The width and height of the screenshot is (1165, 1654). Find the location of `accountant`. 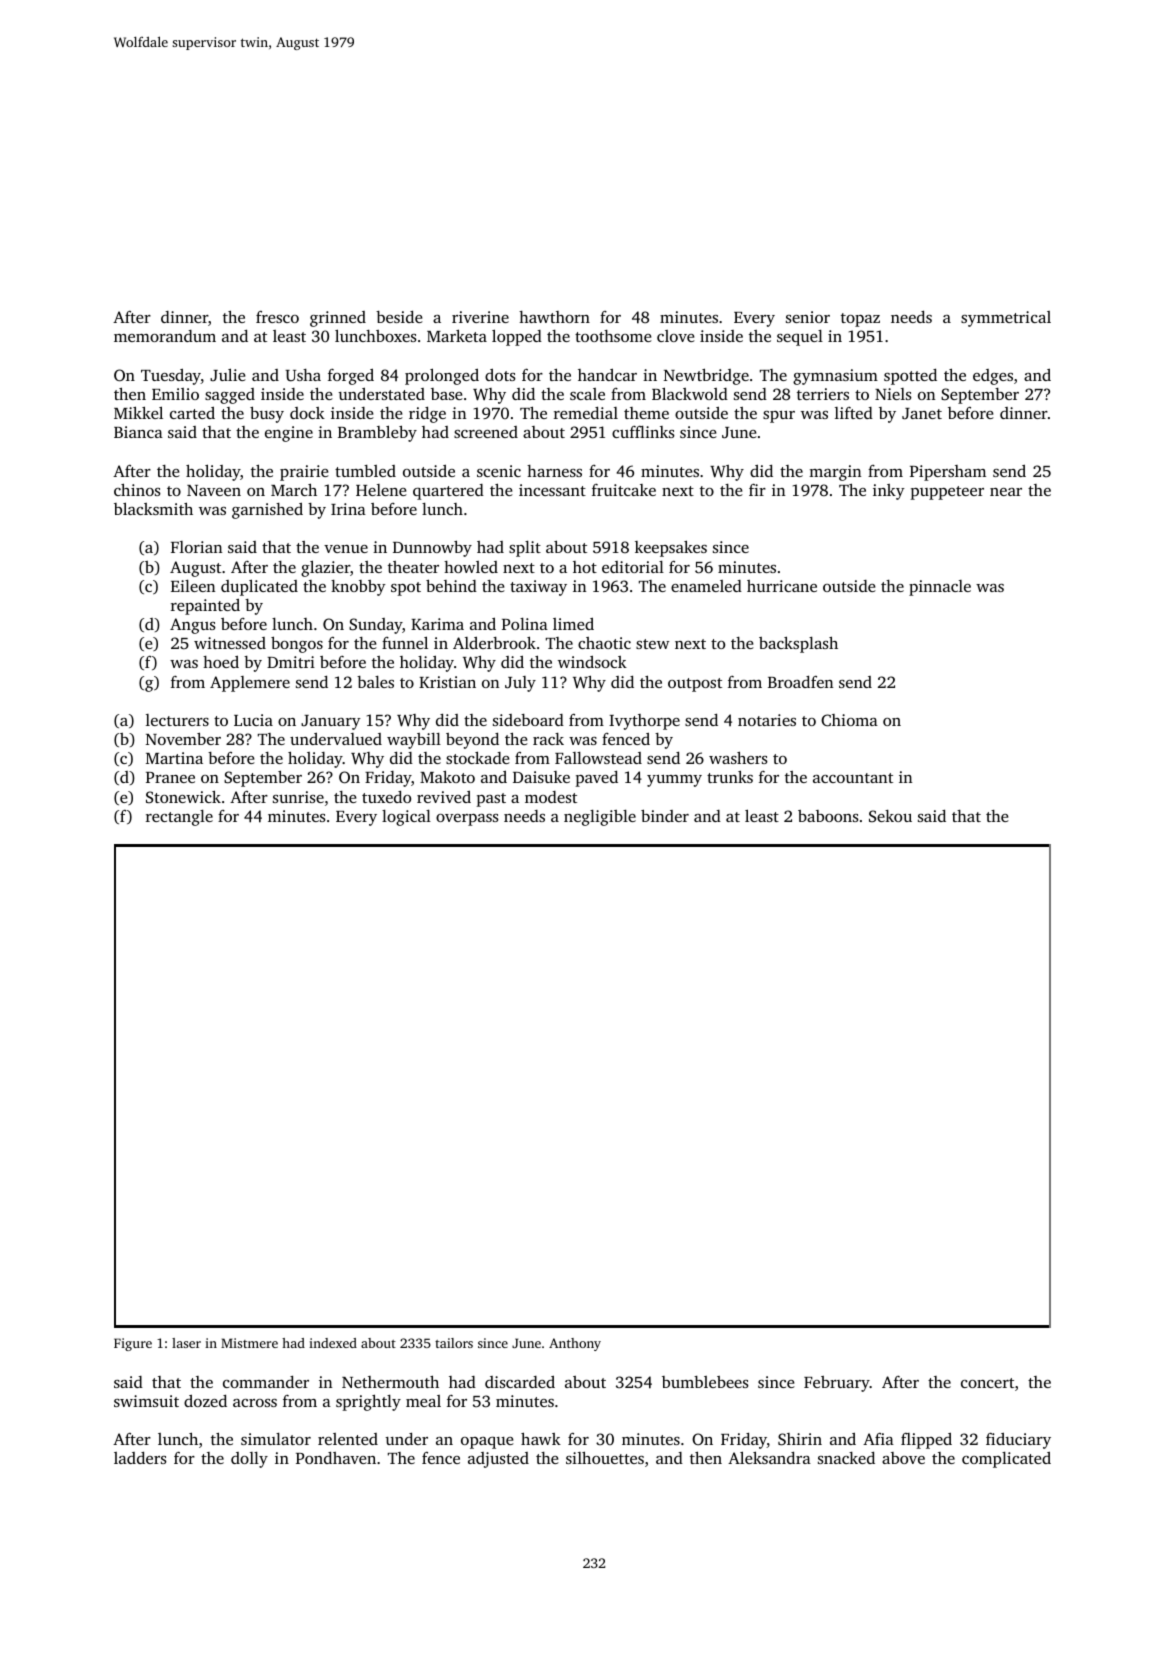

accountant is located at coordinates (853, 778).
